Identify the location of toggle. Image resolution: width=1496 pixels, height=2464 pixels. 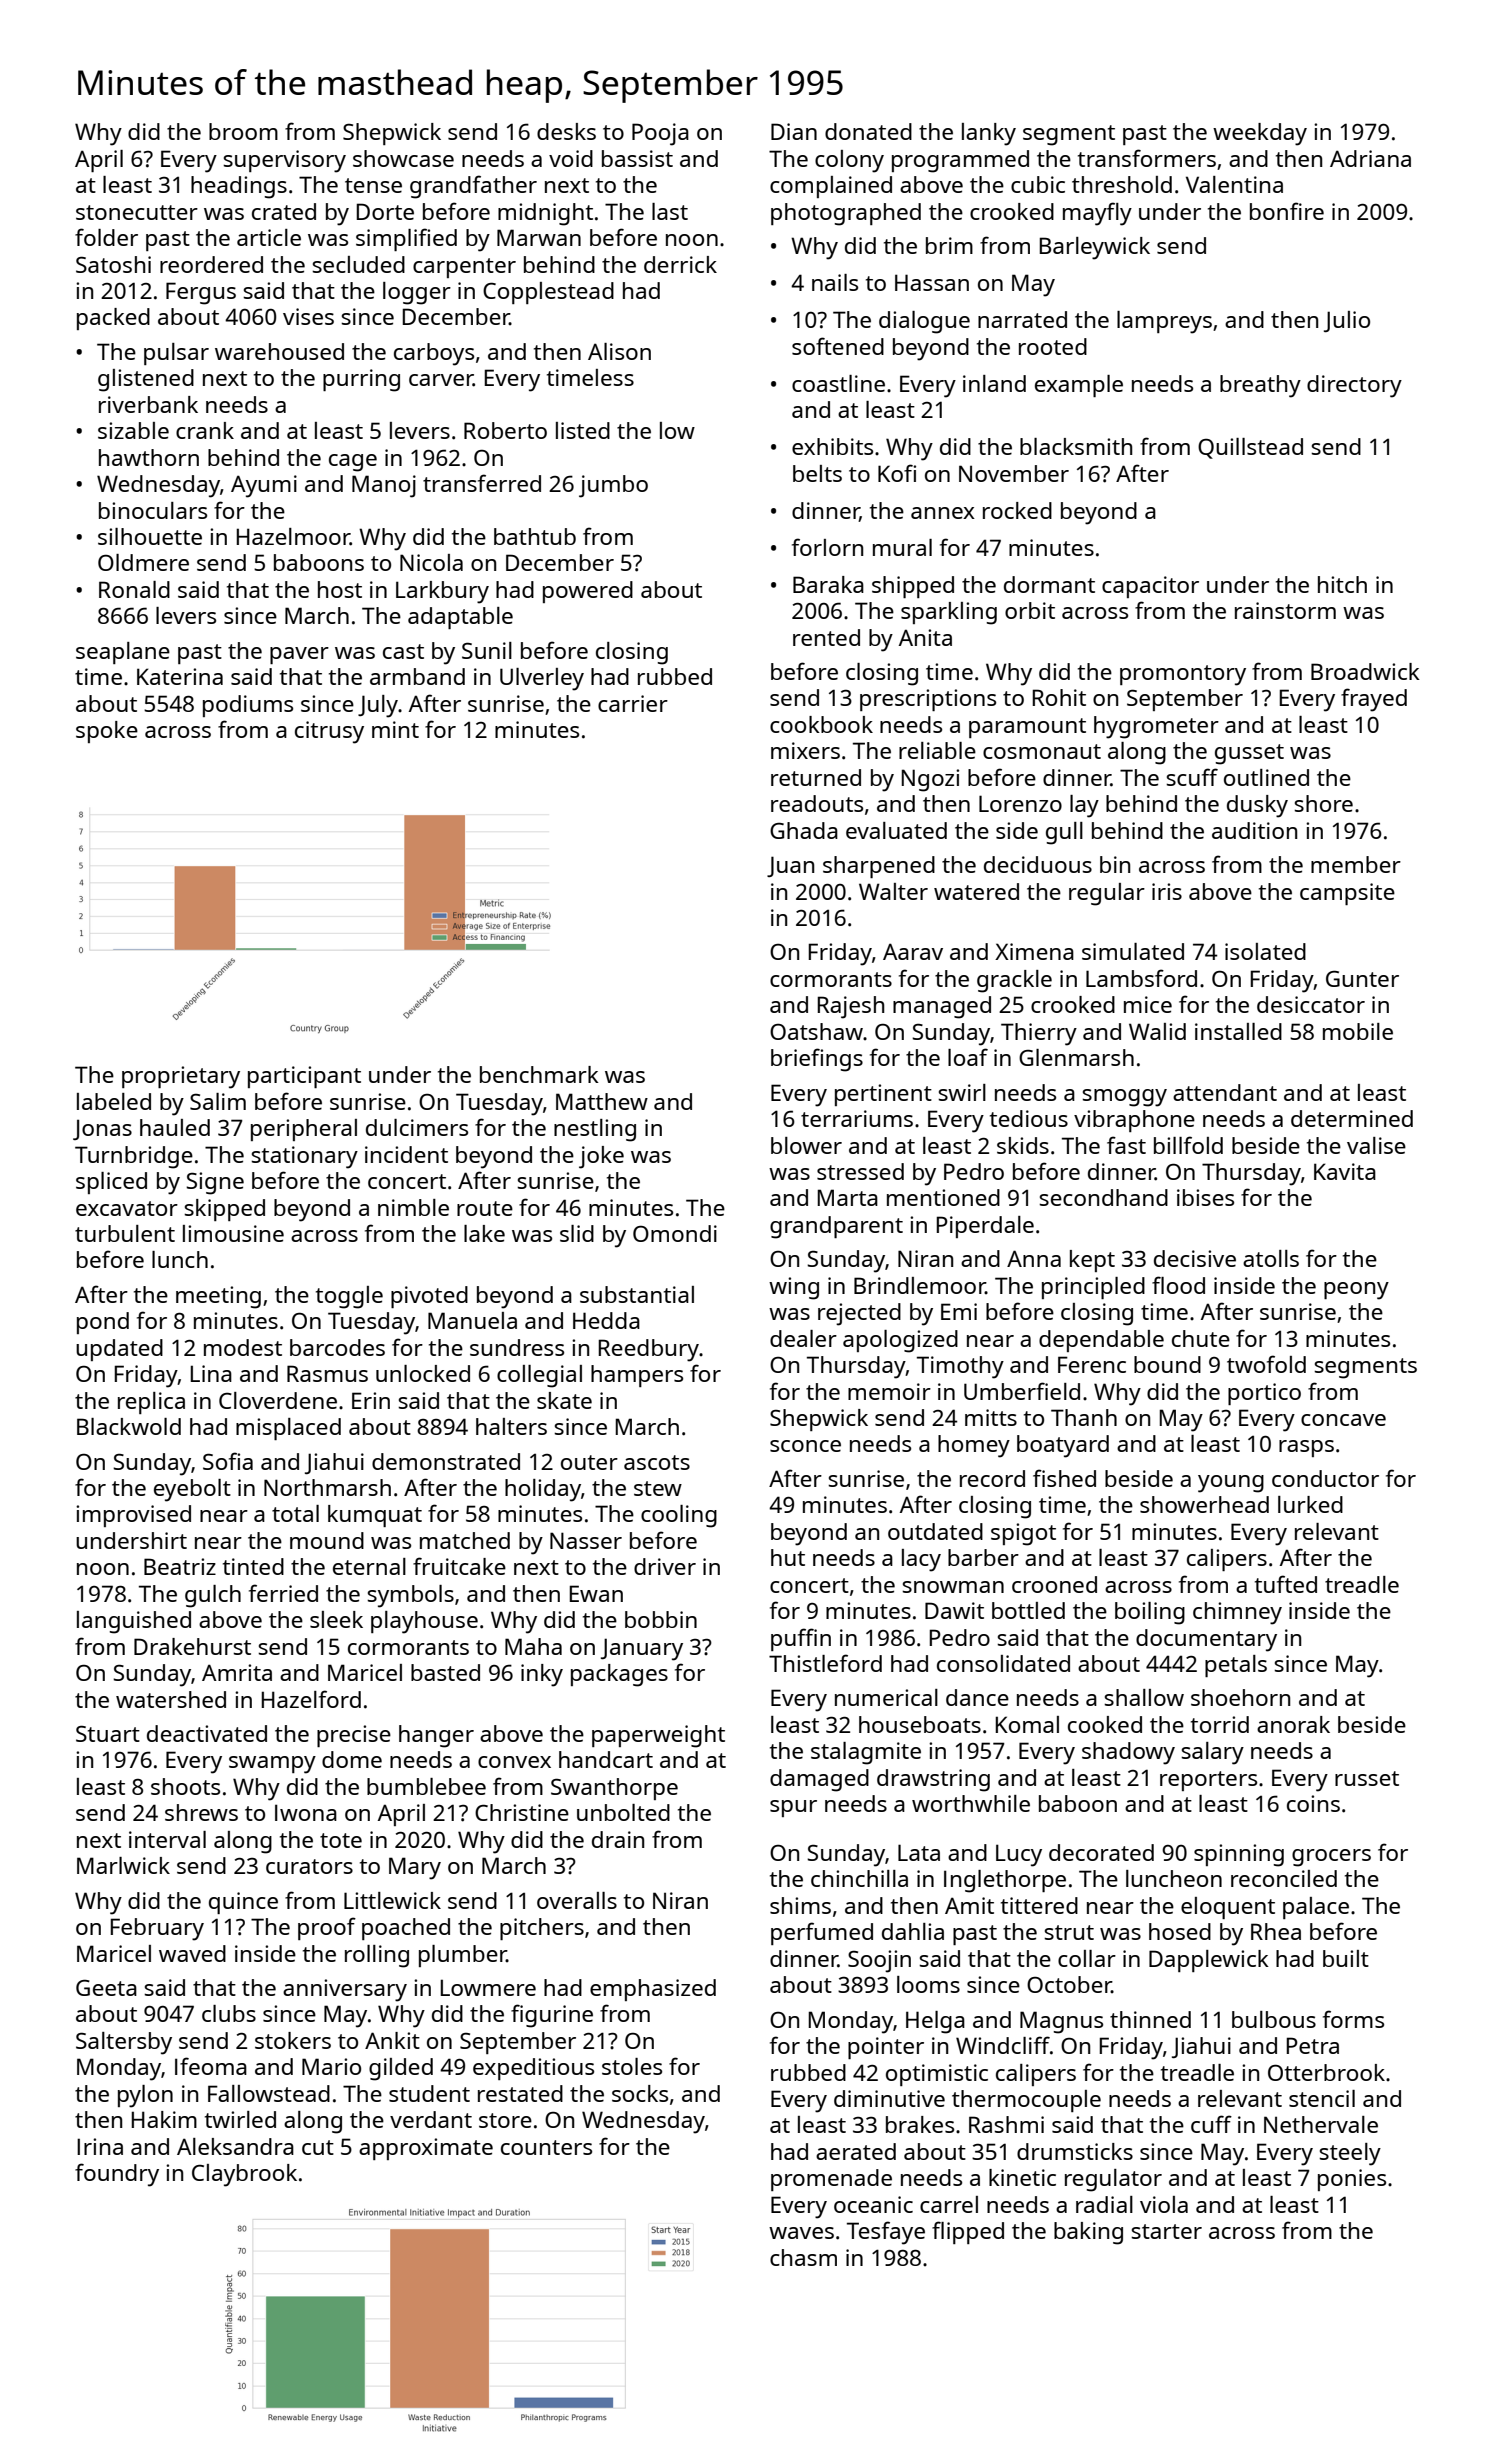
(349, 1297).
